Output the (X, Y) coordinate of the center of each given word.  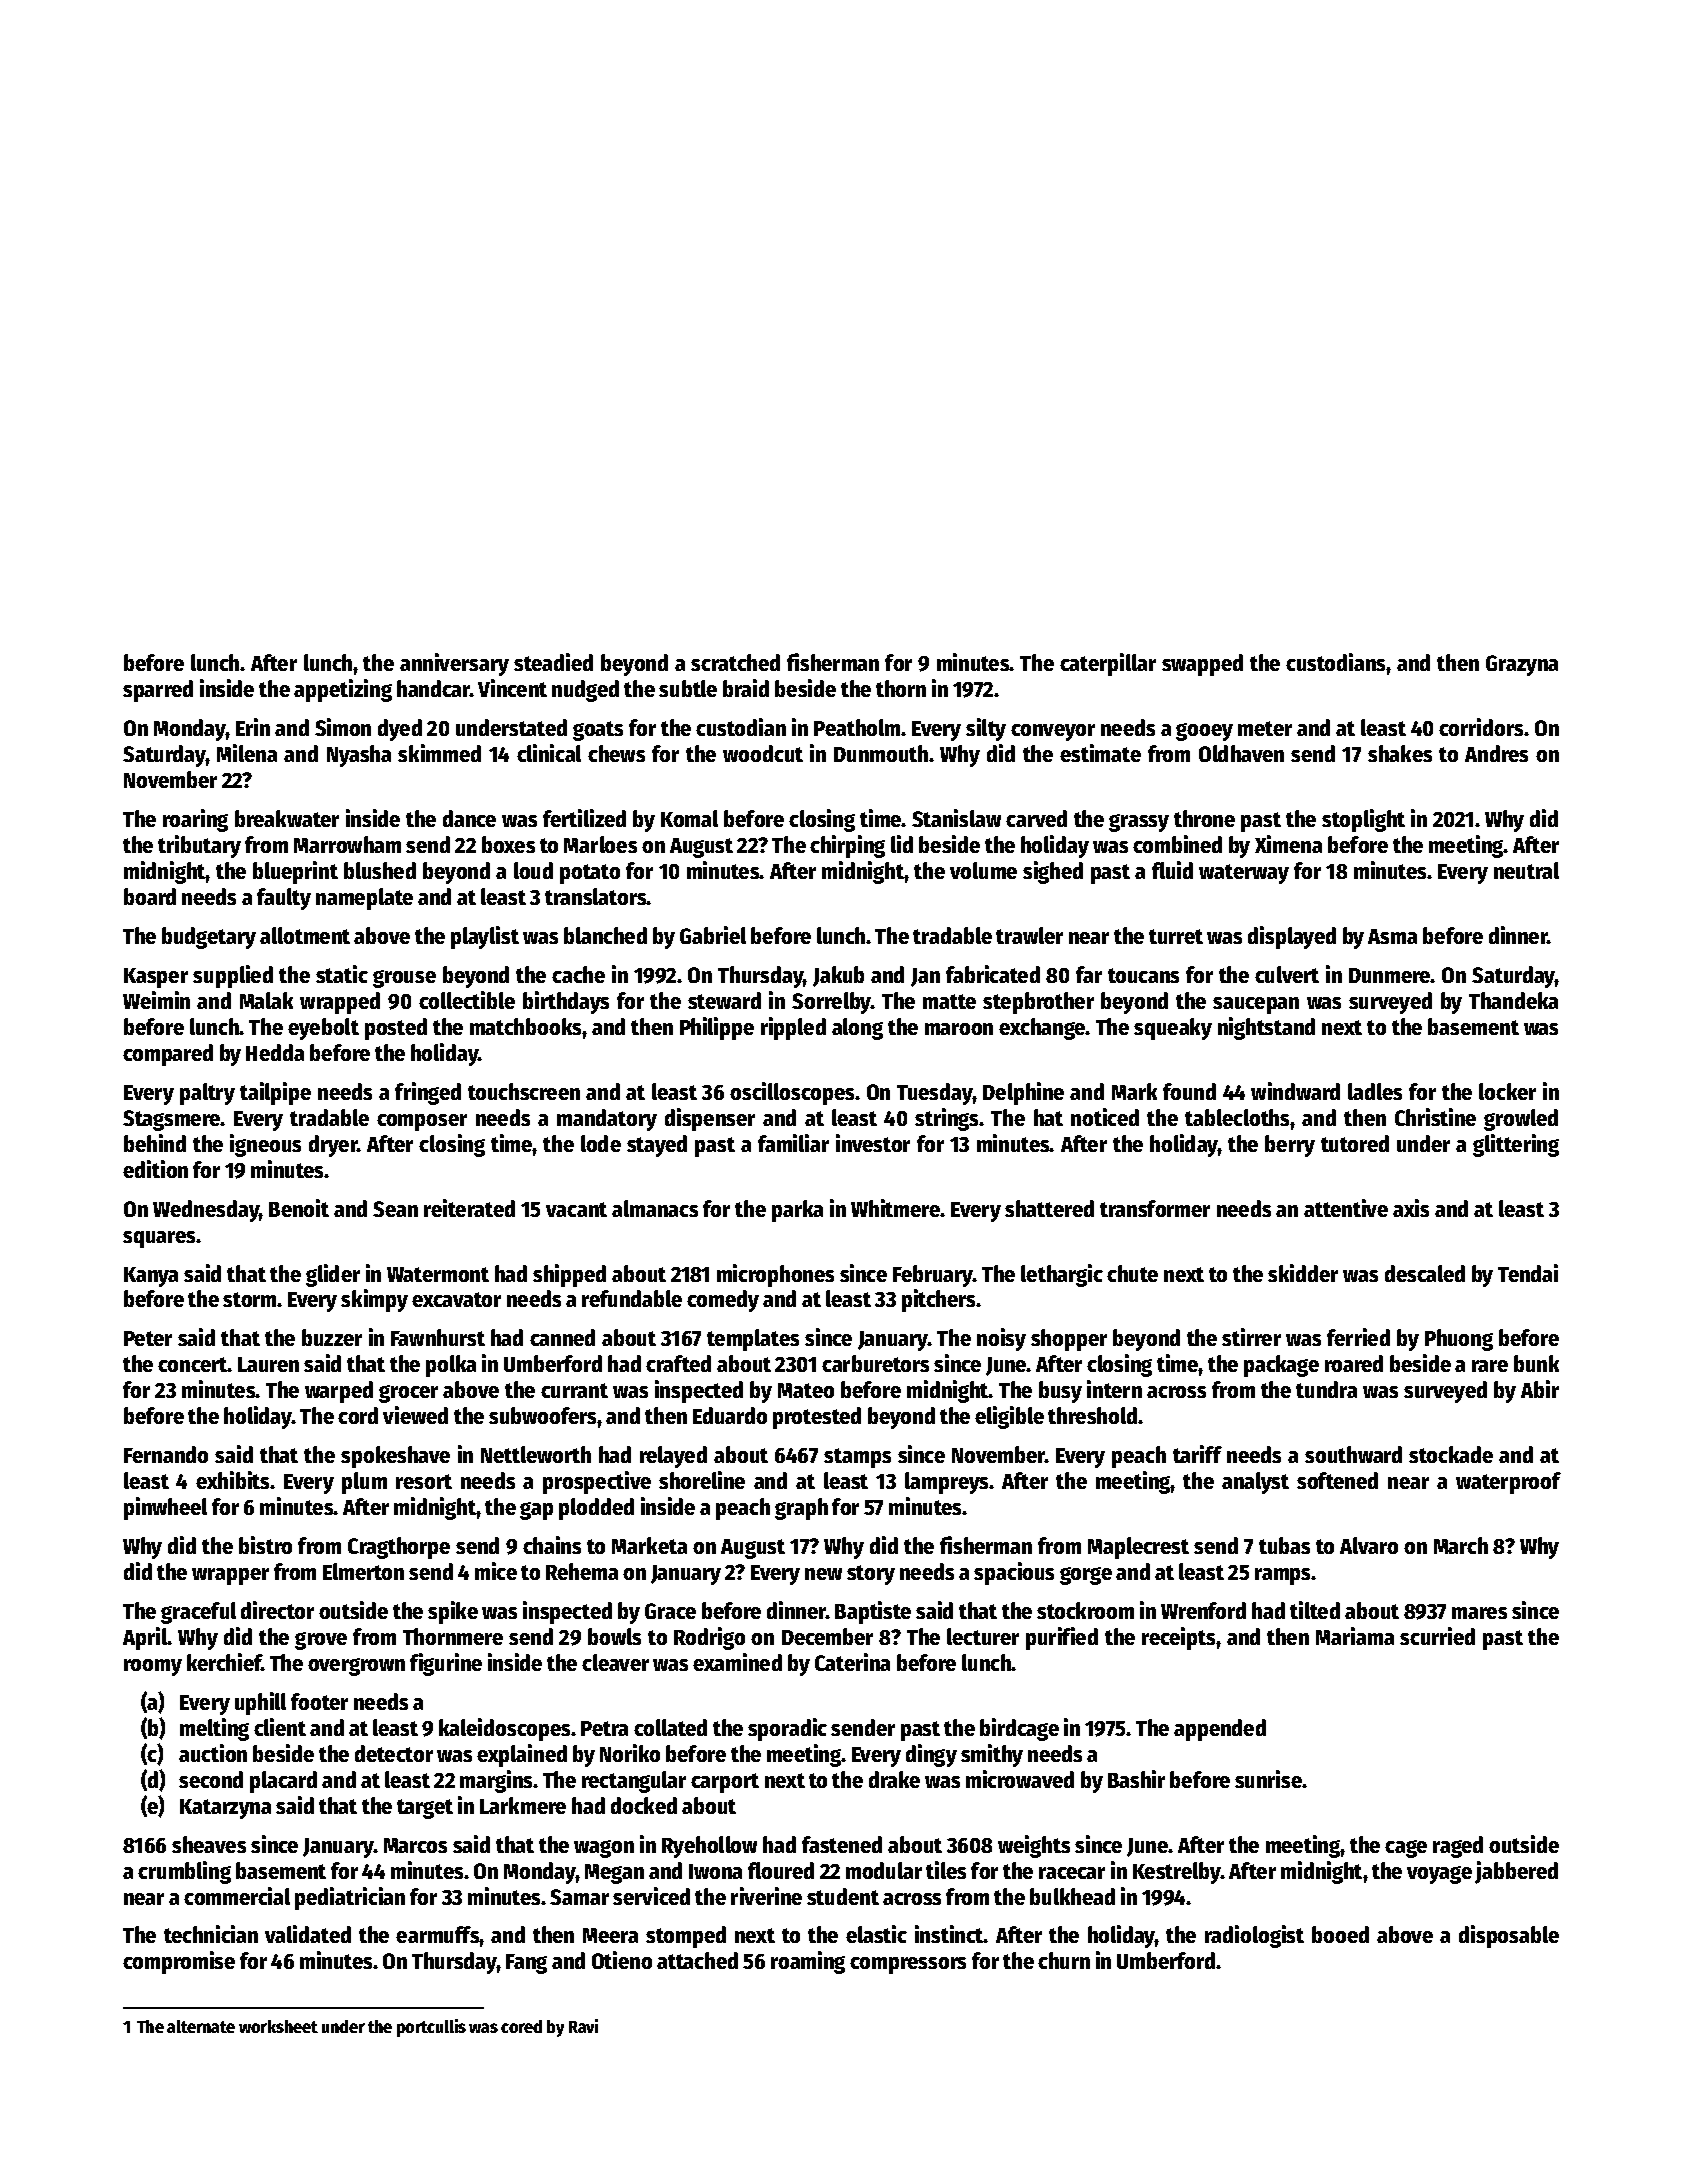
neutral (1526, 870)
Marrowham (347, 844)
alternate (201, 2026)
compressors (908, 1965)
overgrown (356, 1667)
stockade (1451, 1454)
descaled (1425, 1273)
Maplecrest (1138, 1548)
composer (422, 1122)
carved (1036, 818)
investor (873, 1143)
